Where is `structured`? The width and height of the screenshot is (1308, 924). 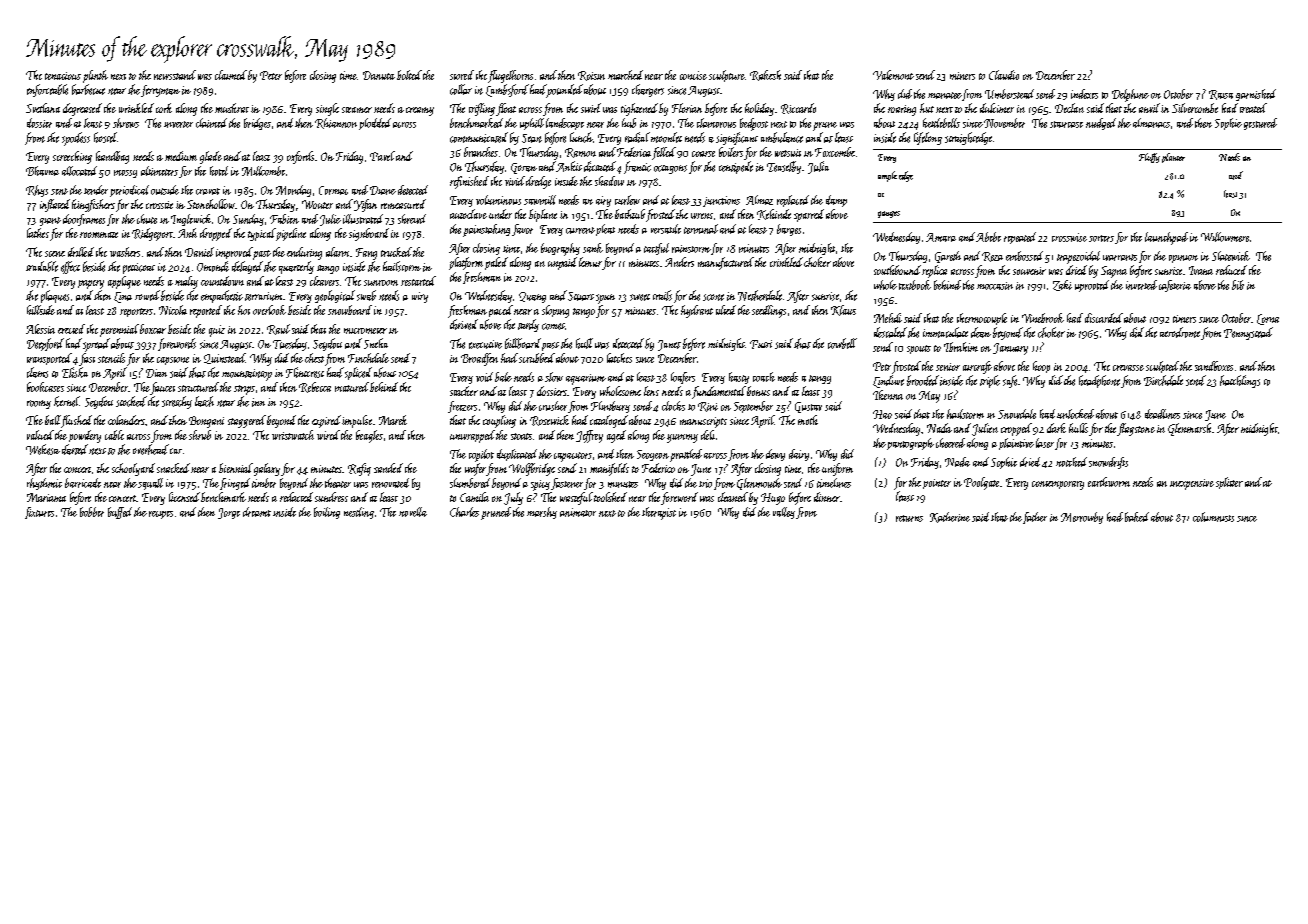
structured is located at coordinates (198, 387).
